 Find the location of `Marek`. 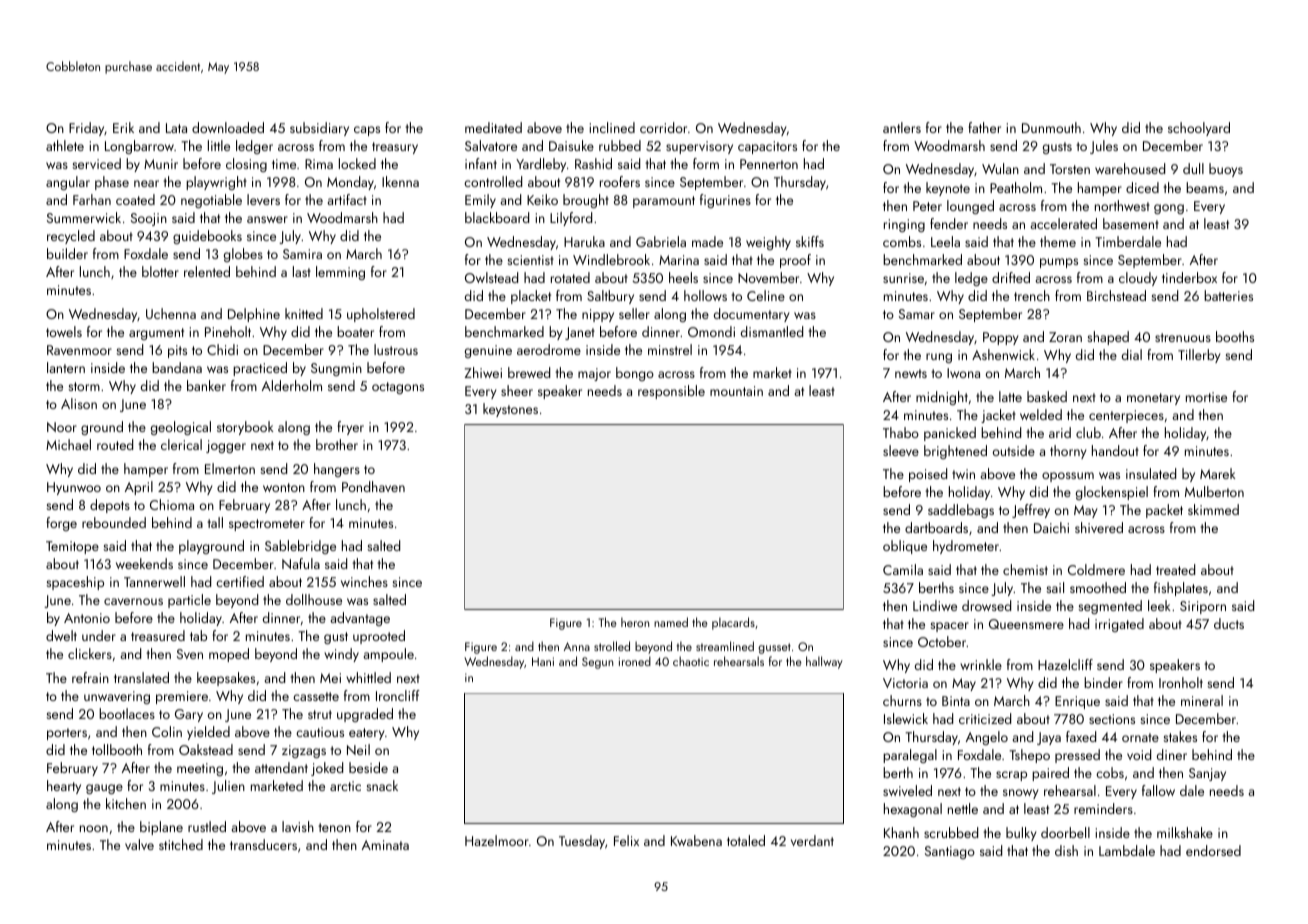

Marek is located at coordinates (1218, 473).
